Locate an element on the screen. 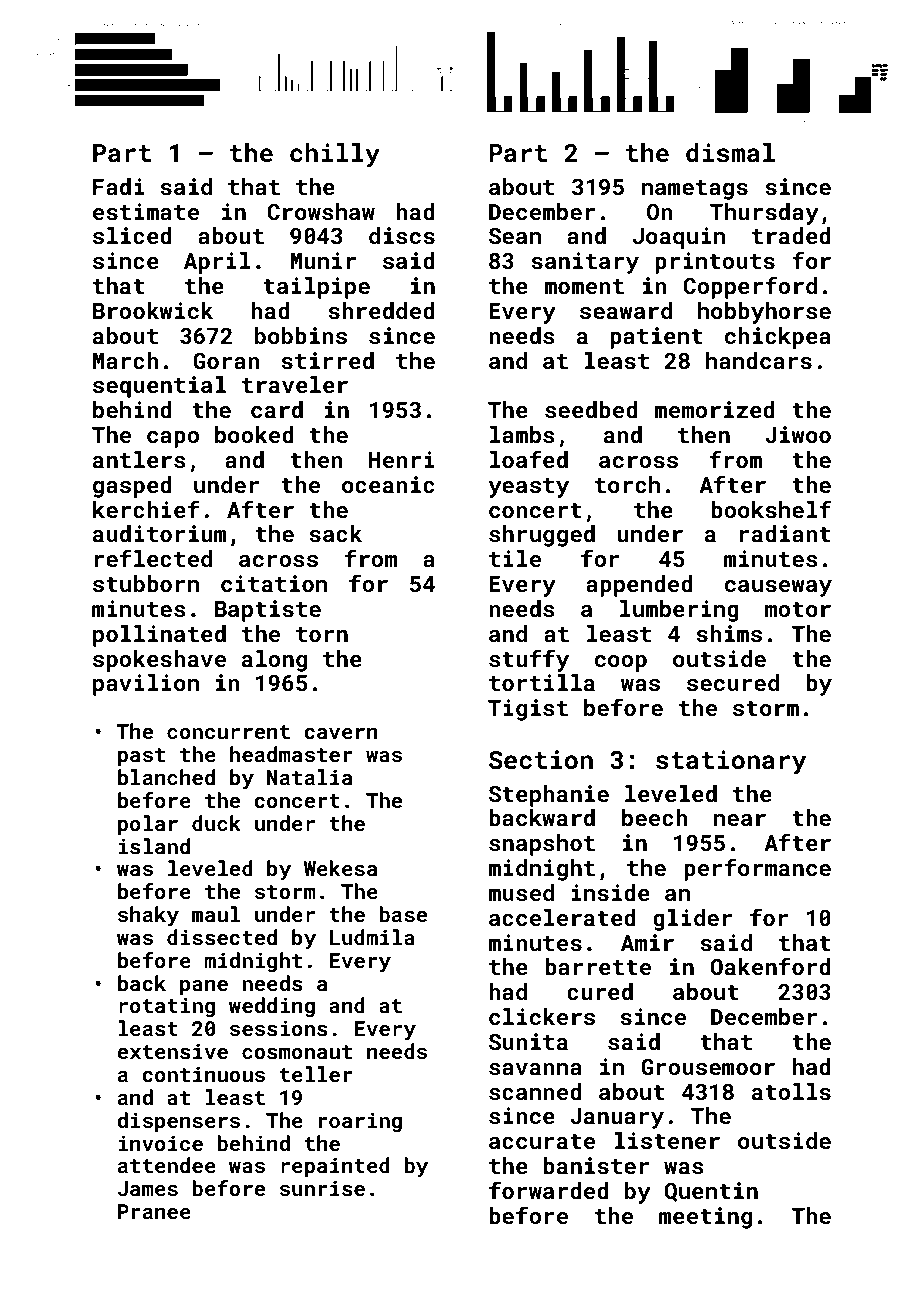  tile is located at coordinates (515, 558).
